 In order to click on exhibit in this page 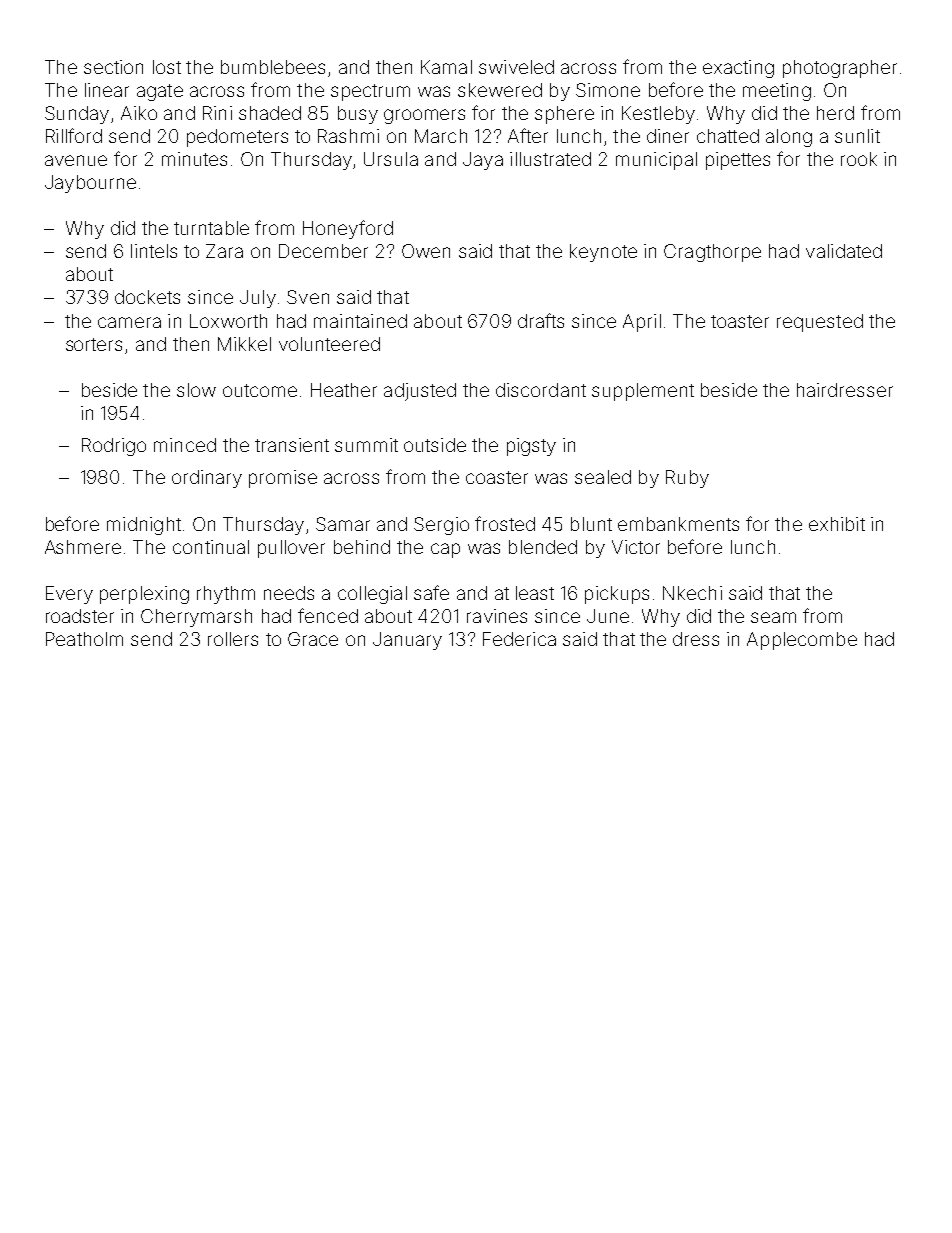, I will do `click(837, 524)`.
